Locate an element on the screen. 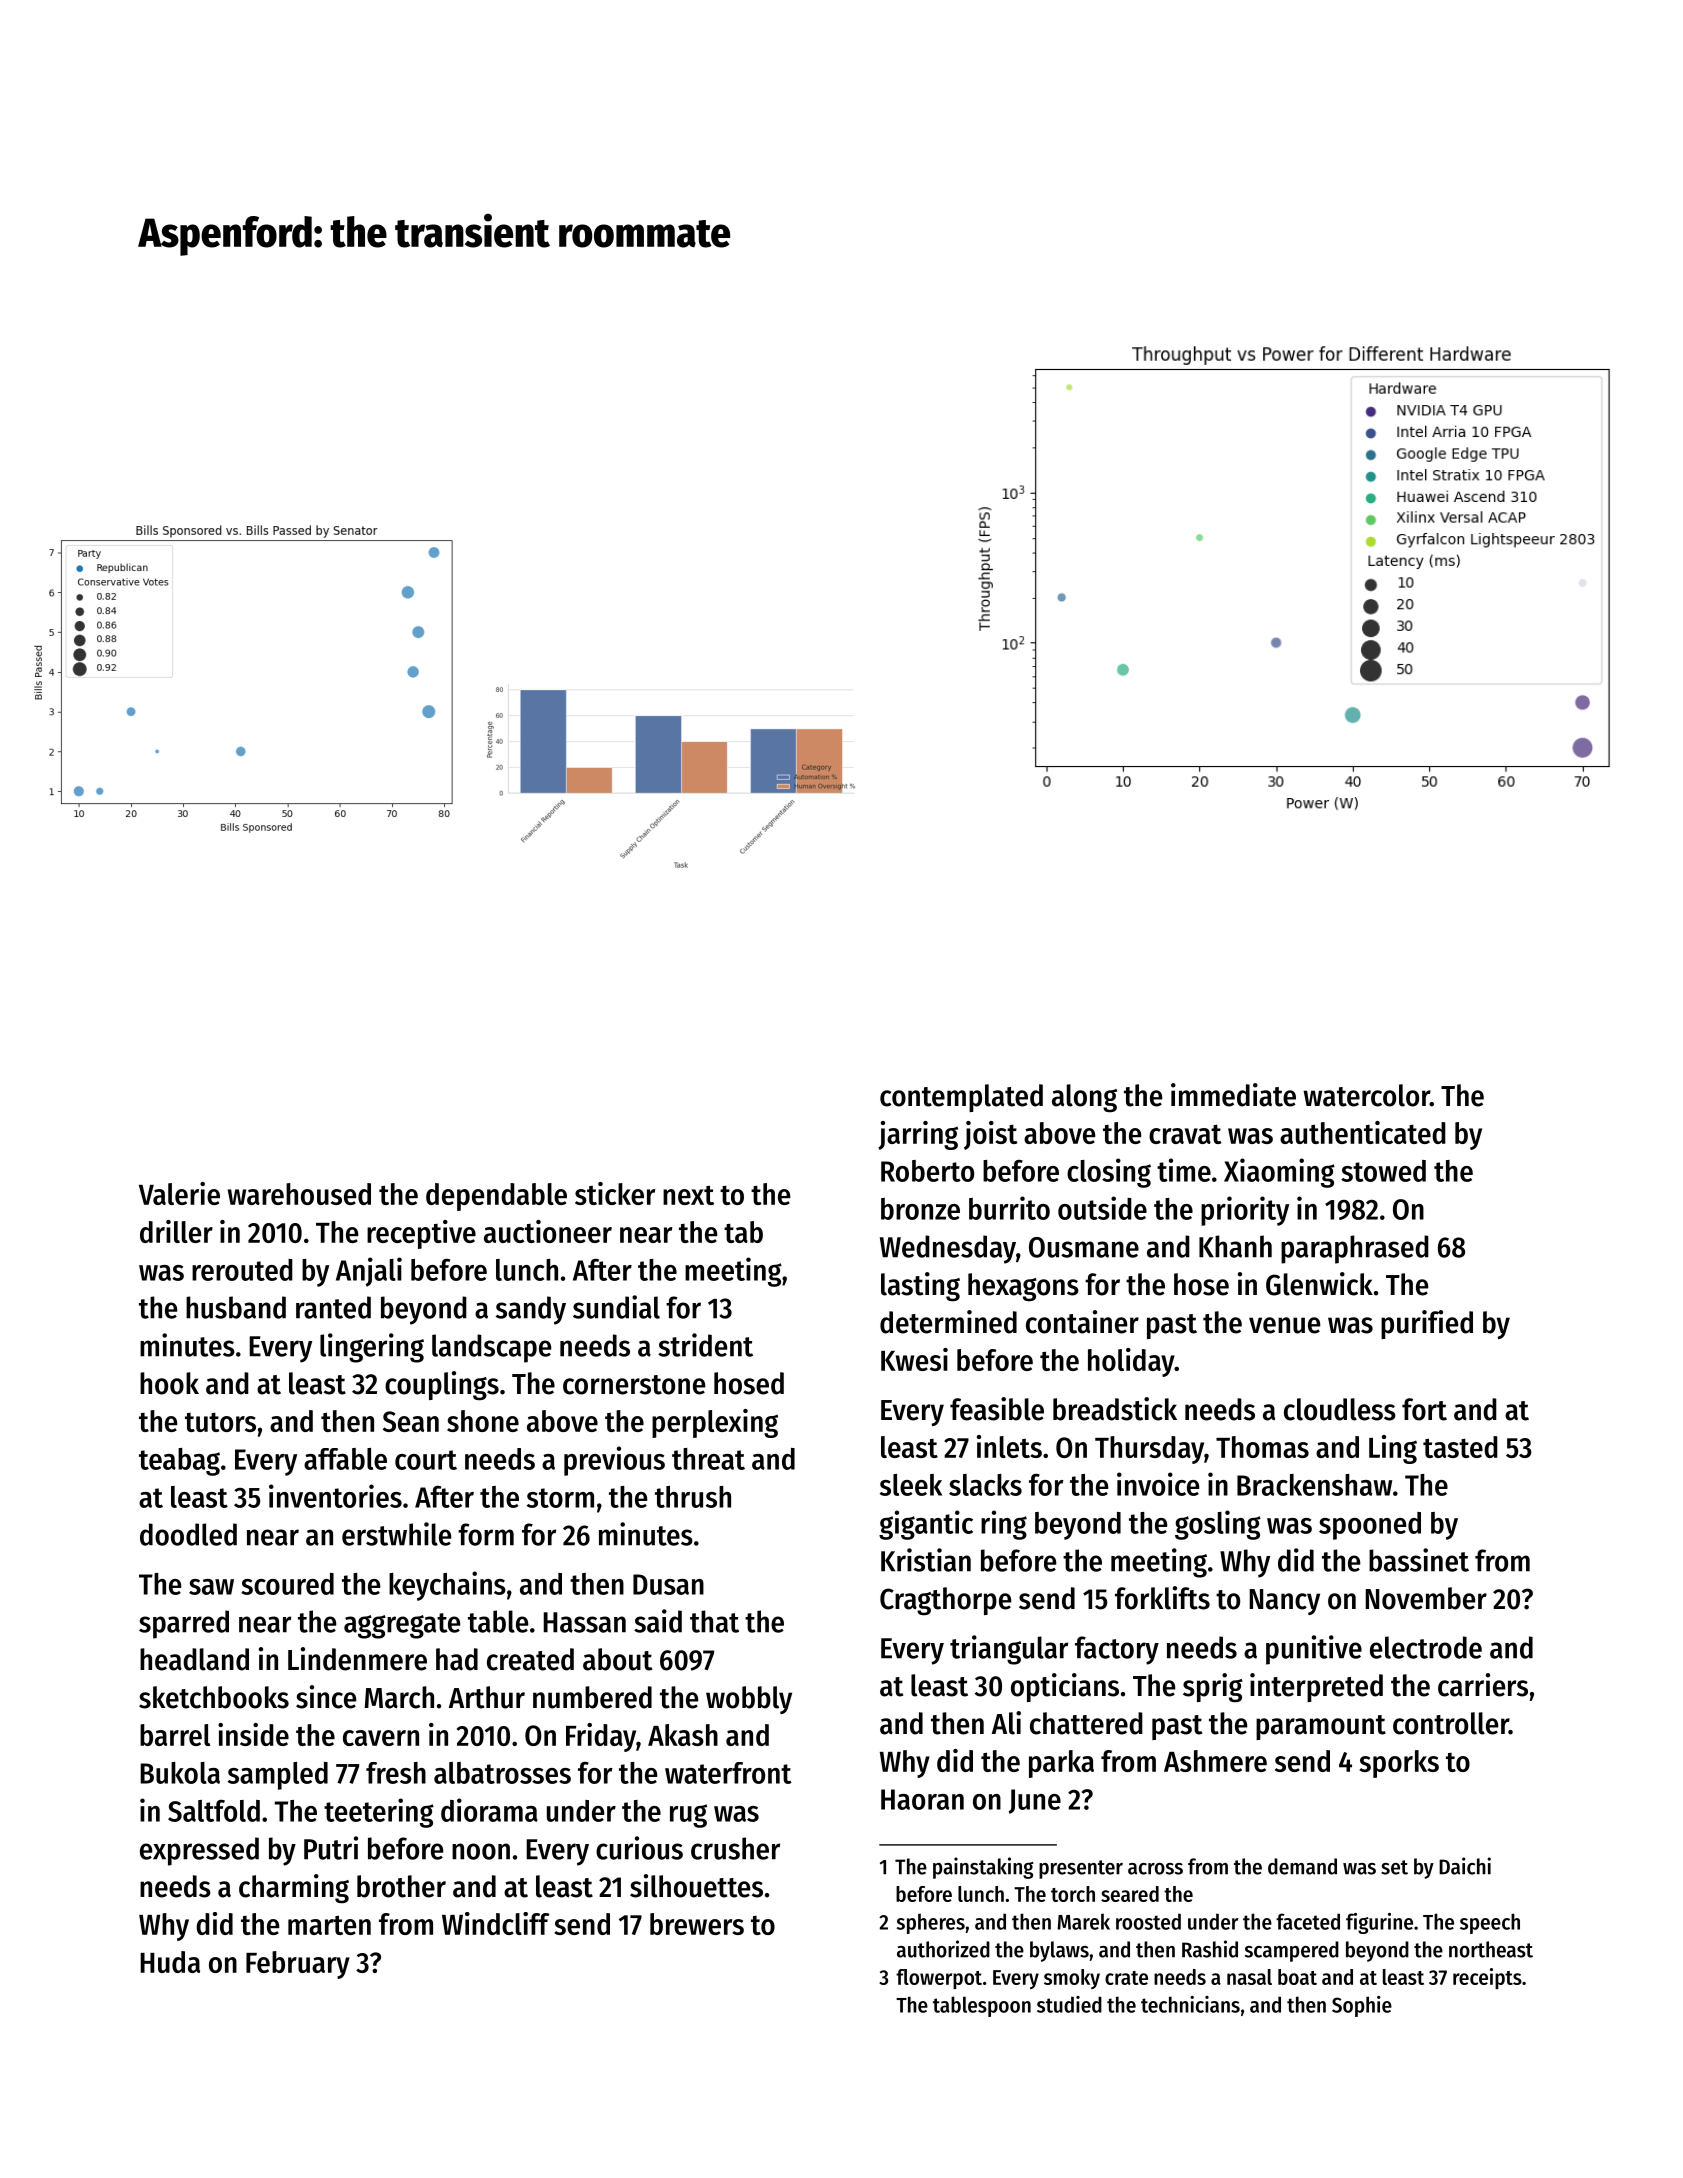 The image size is (1683, 2178). cavern is located at coordinates (381, 1738).
